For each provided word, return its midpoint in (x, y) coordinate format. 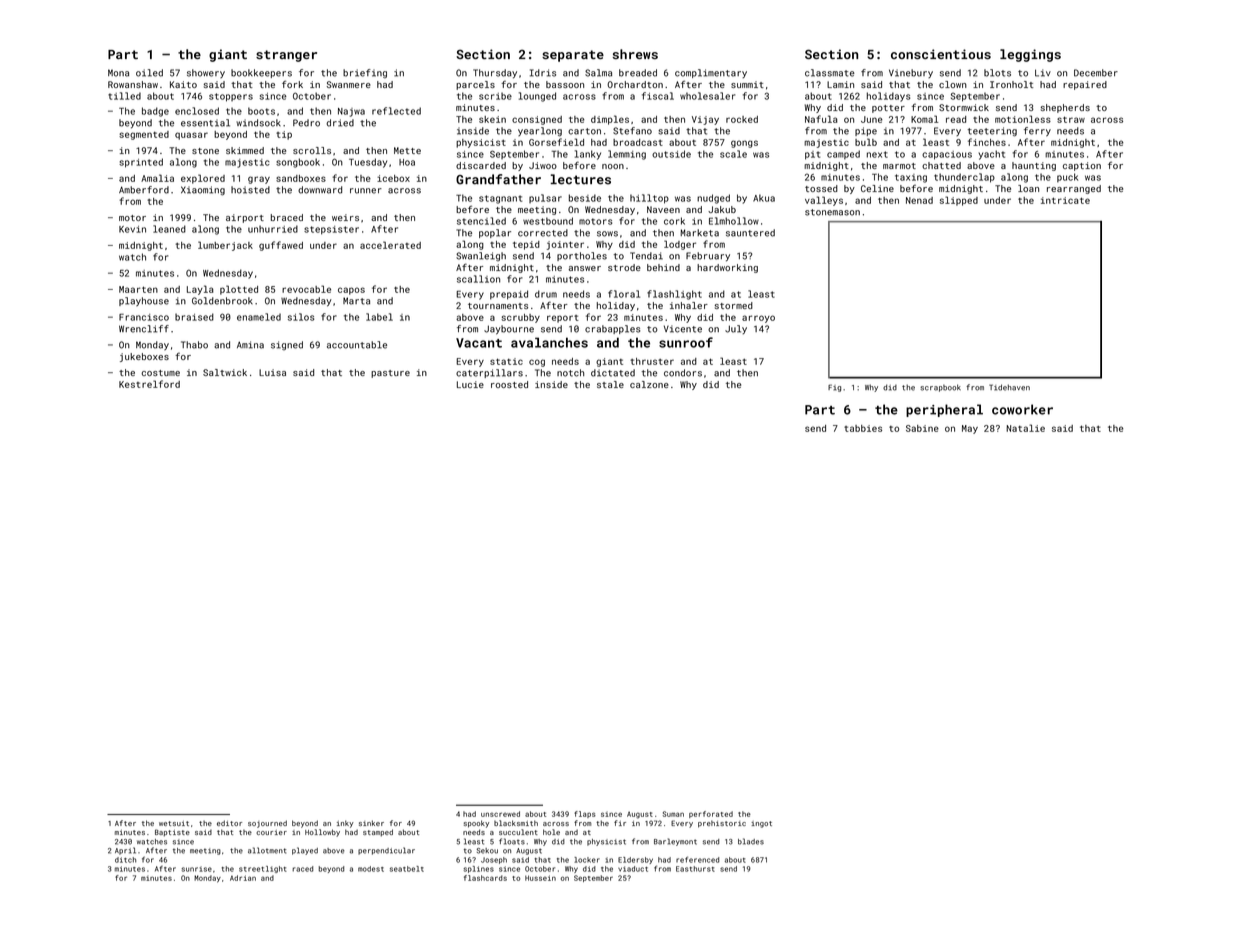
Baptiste (172, 833)
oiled (149, 73)
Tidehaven (1009, 387)
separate (573, 56)
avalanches (549, 342)
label (379, 317)
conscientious (941, 54)
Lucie (470, 384)
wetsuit (174, 823)
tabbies (863, 428)
